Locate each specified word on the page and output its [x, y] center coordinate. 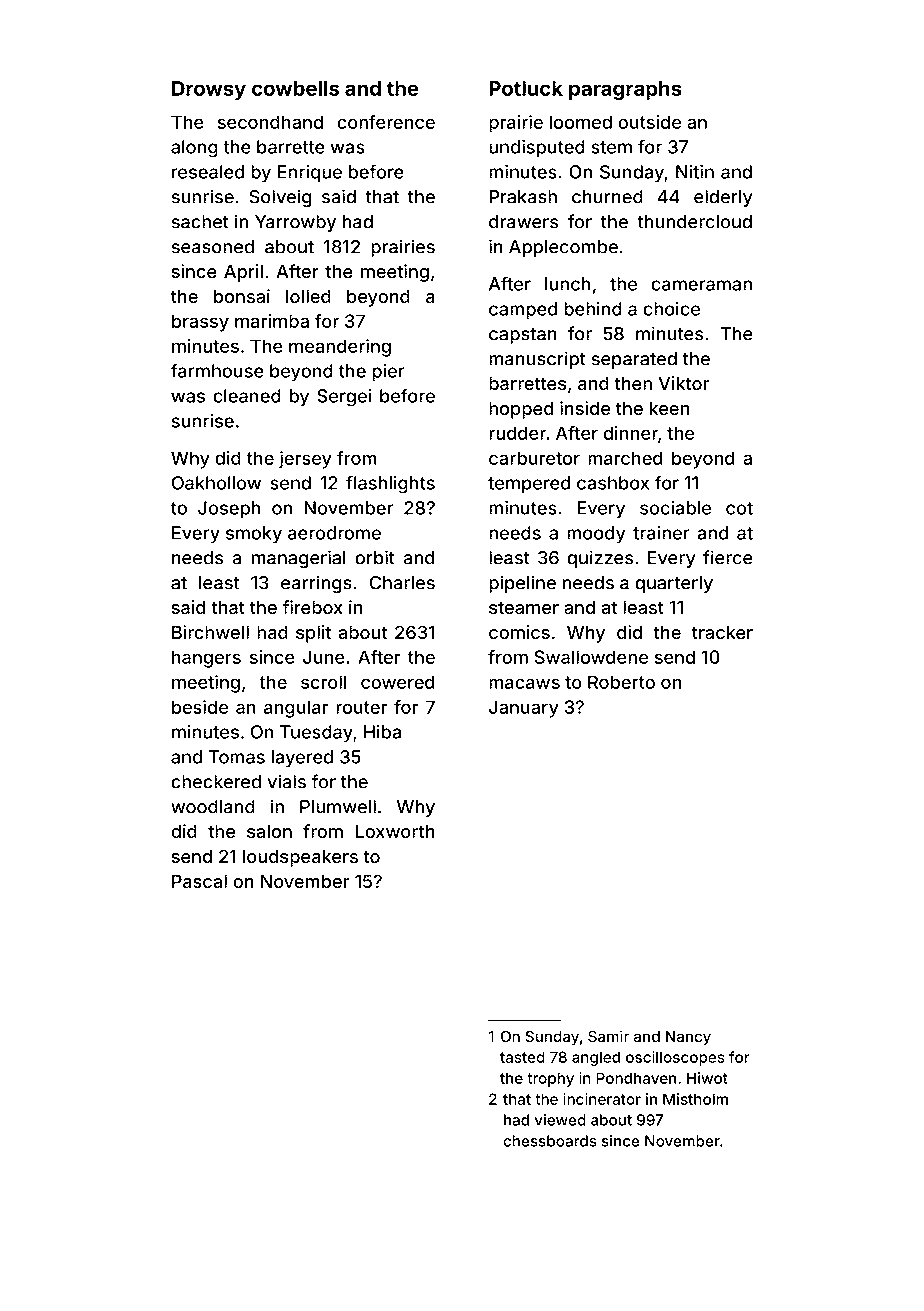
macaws [524, 683]
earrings [316, 584]
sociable [675, 508]
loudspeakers [300, 858]
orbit [375, 557]
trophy [550, 1079]
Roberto [621, 682]
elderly [723, 198]
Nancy [688, 1038]
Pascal [199, 881]
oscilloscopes [675, 1058]
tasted [522, 1057]
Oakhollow [216, 483]
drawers [523, 222]
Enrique [310, 173]
